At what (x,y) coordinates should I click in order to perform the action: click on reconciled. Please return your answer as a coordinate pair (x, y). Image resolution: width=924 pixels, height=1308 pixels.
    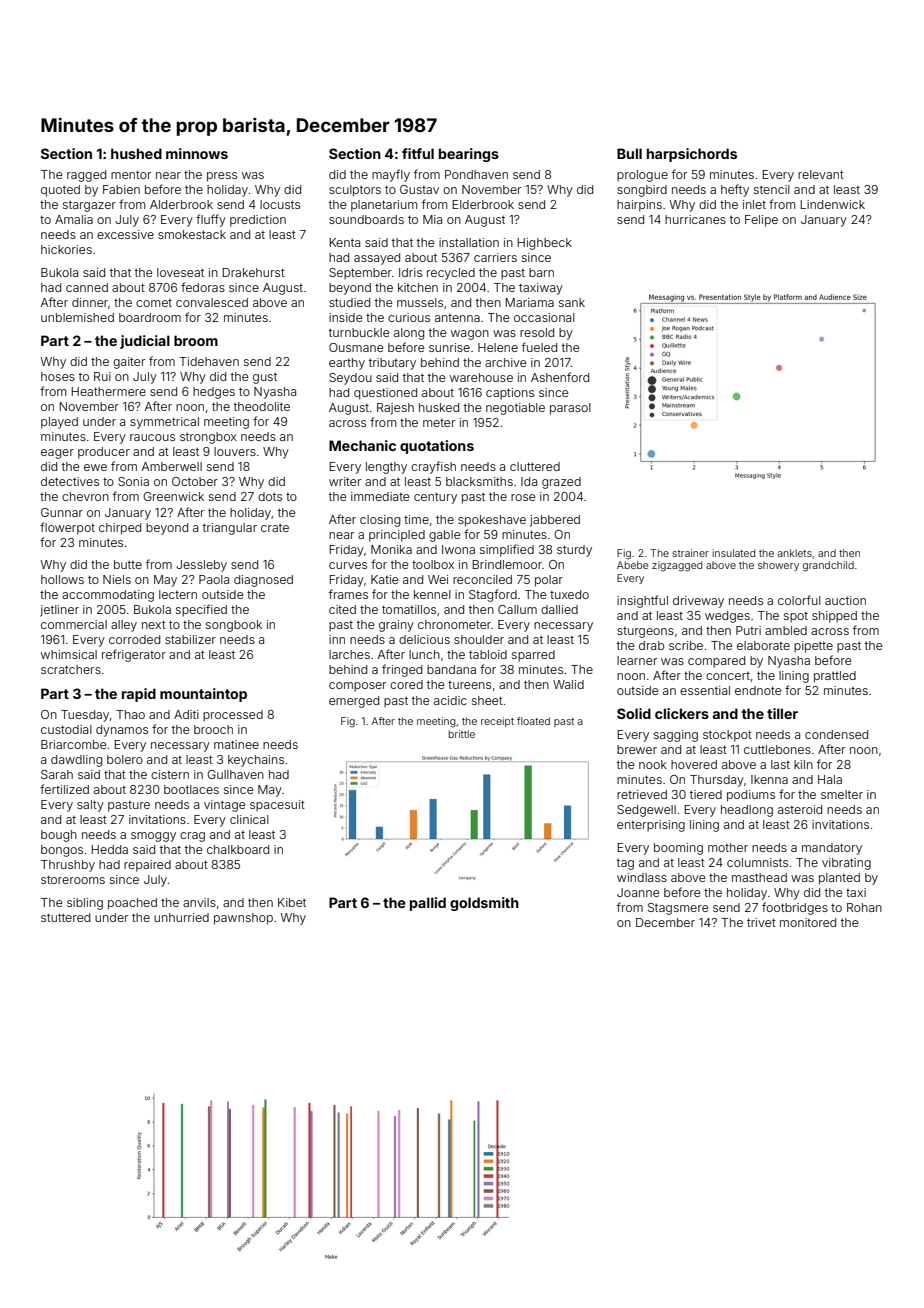
    Looking at the image, I should click on (482, 579).
